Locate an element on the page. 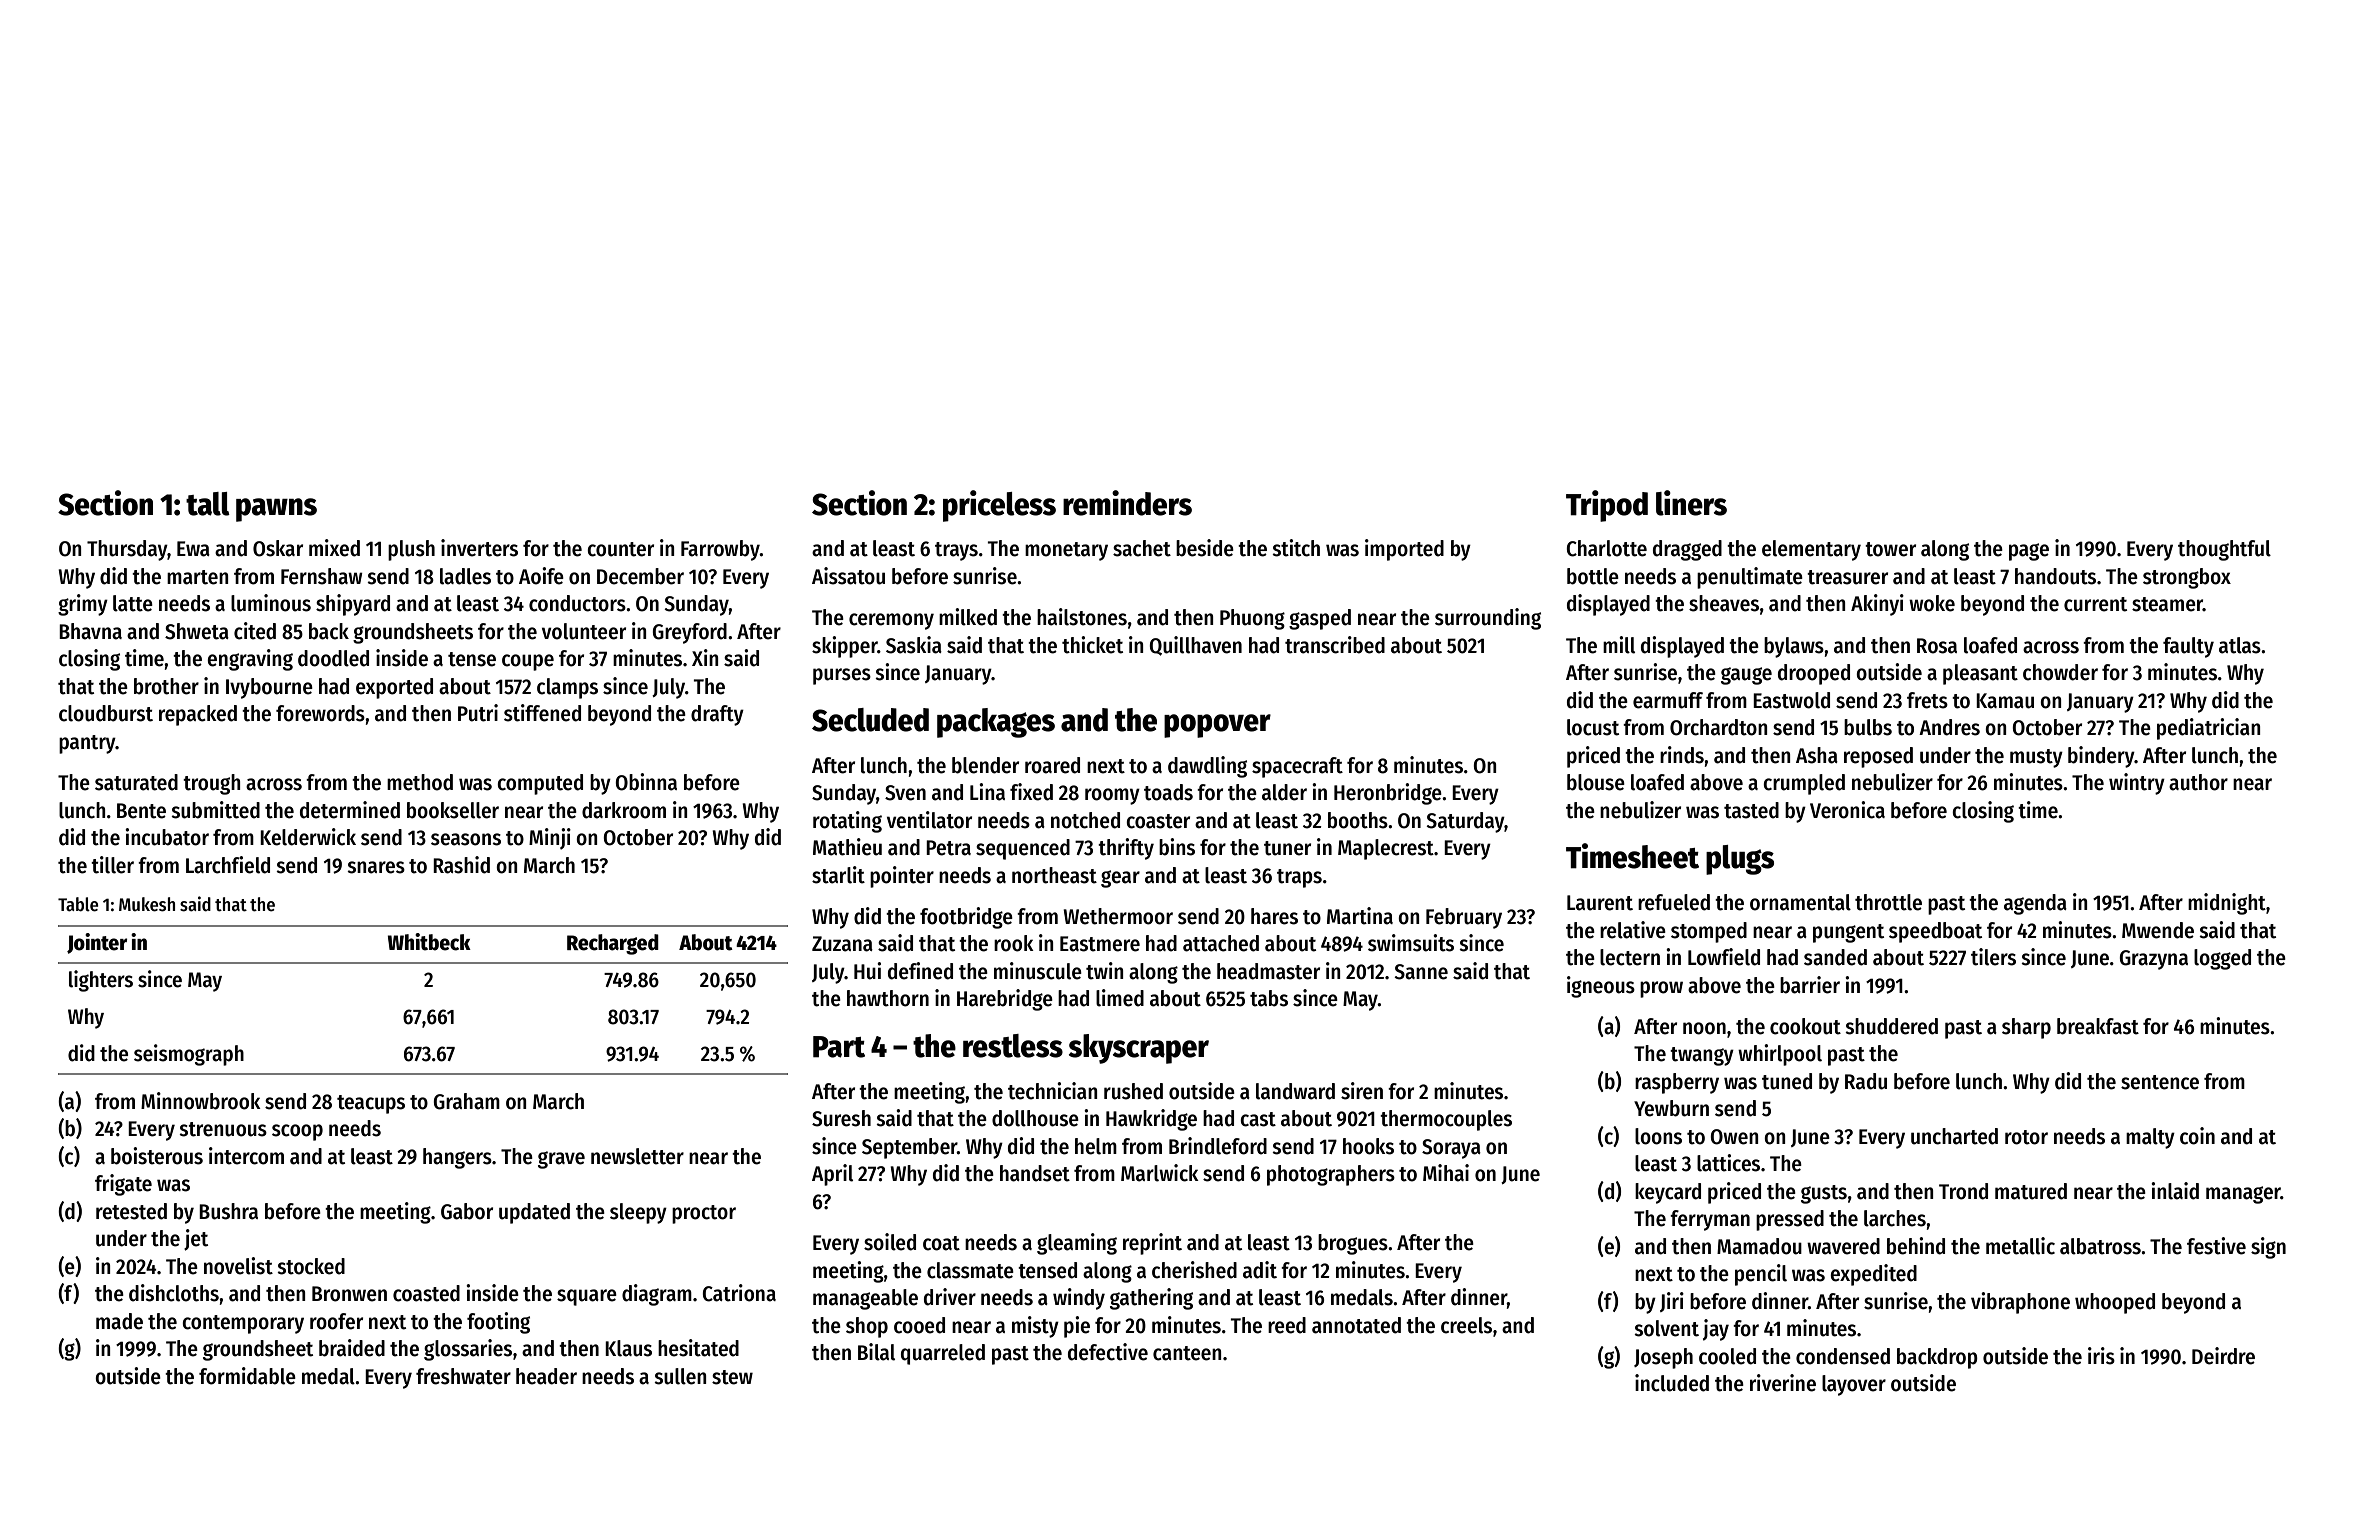 The width and height of the page is (2354, 1523). seismograph is located at coordinates (189, 1055).
